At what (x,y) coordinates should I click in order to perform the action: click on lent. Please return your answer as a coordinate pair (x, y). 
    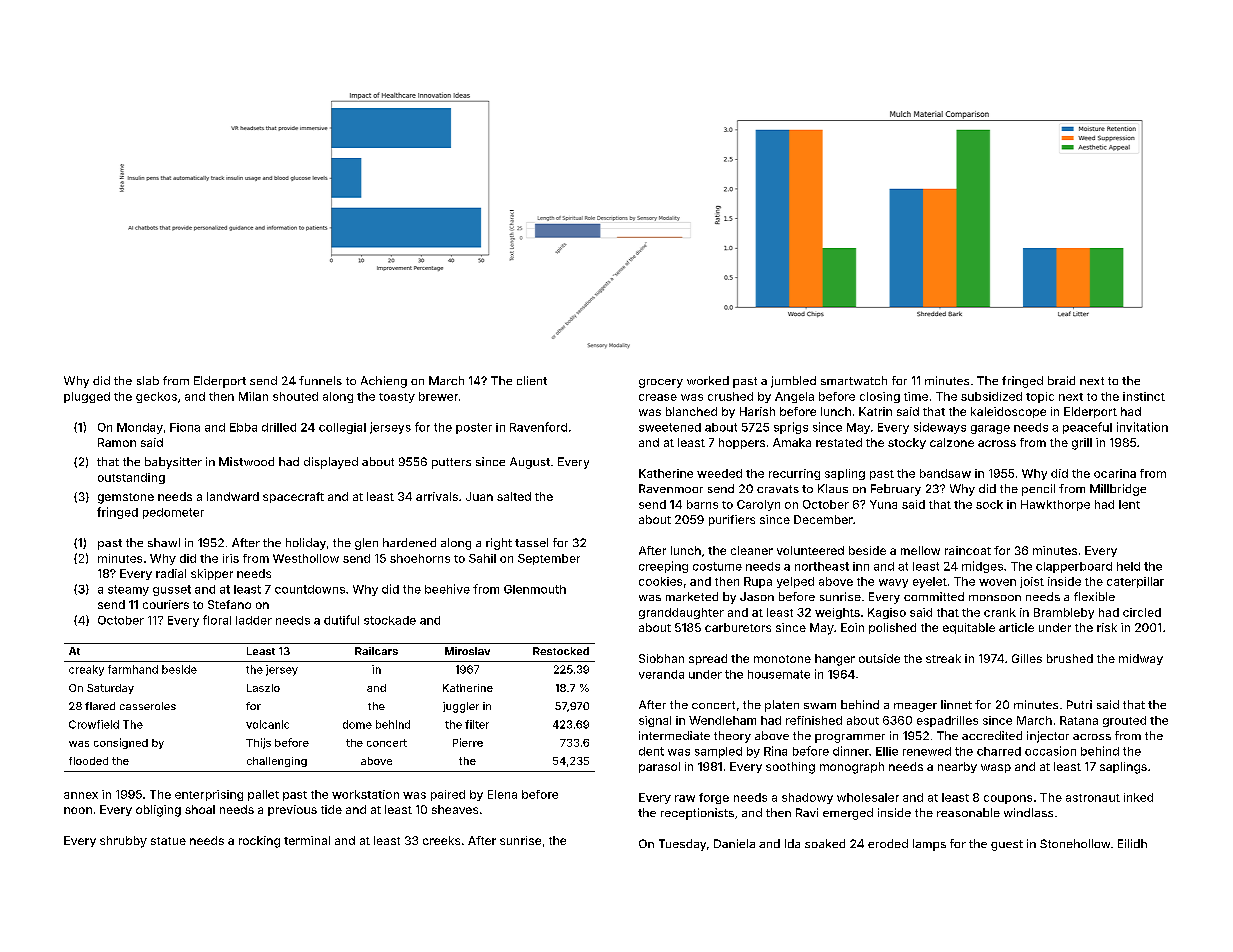
    Looking at the image, I should click on (1129, 504).
